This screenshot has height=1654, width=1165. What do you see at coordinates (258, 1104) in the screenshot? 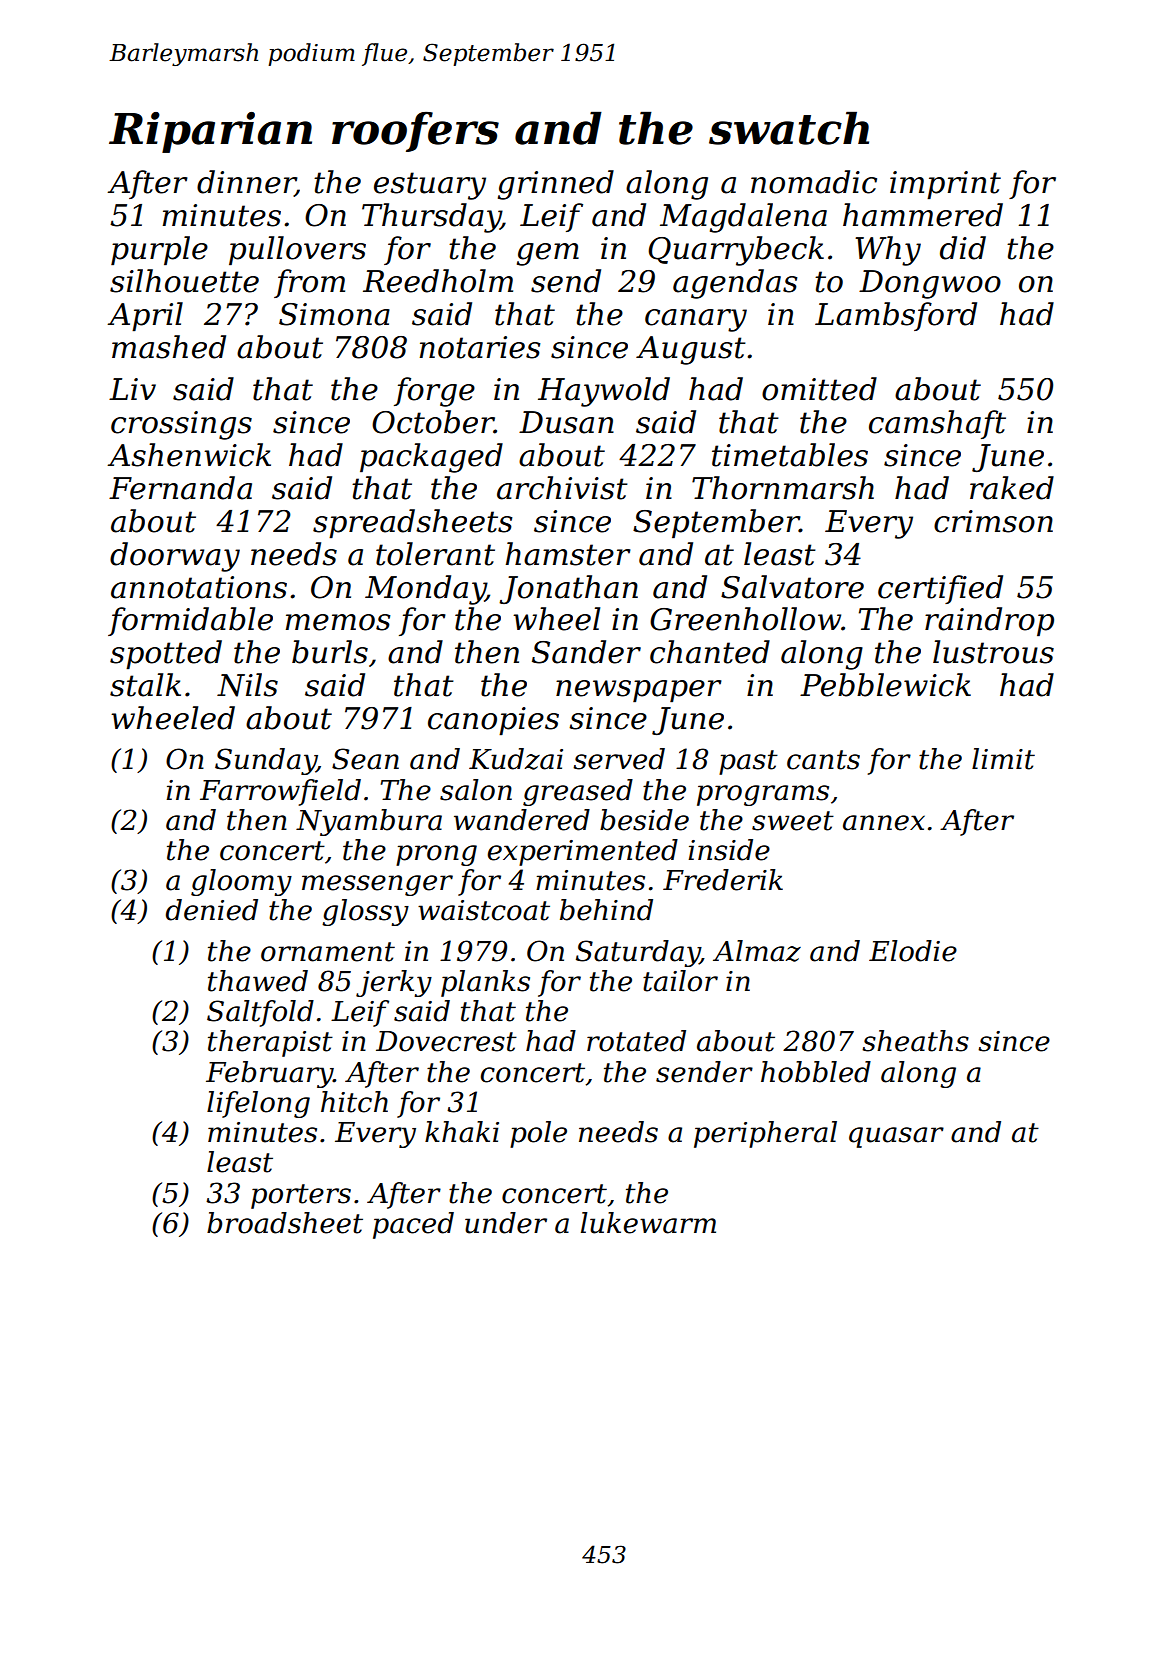
I see `lifelong` at bounding box center [258, 1104].
